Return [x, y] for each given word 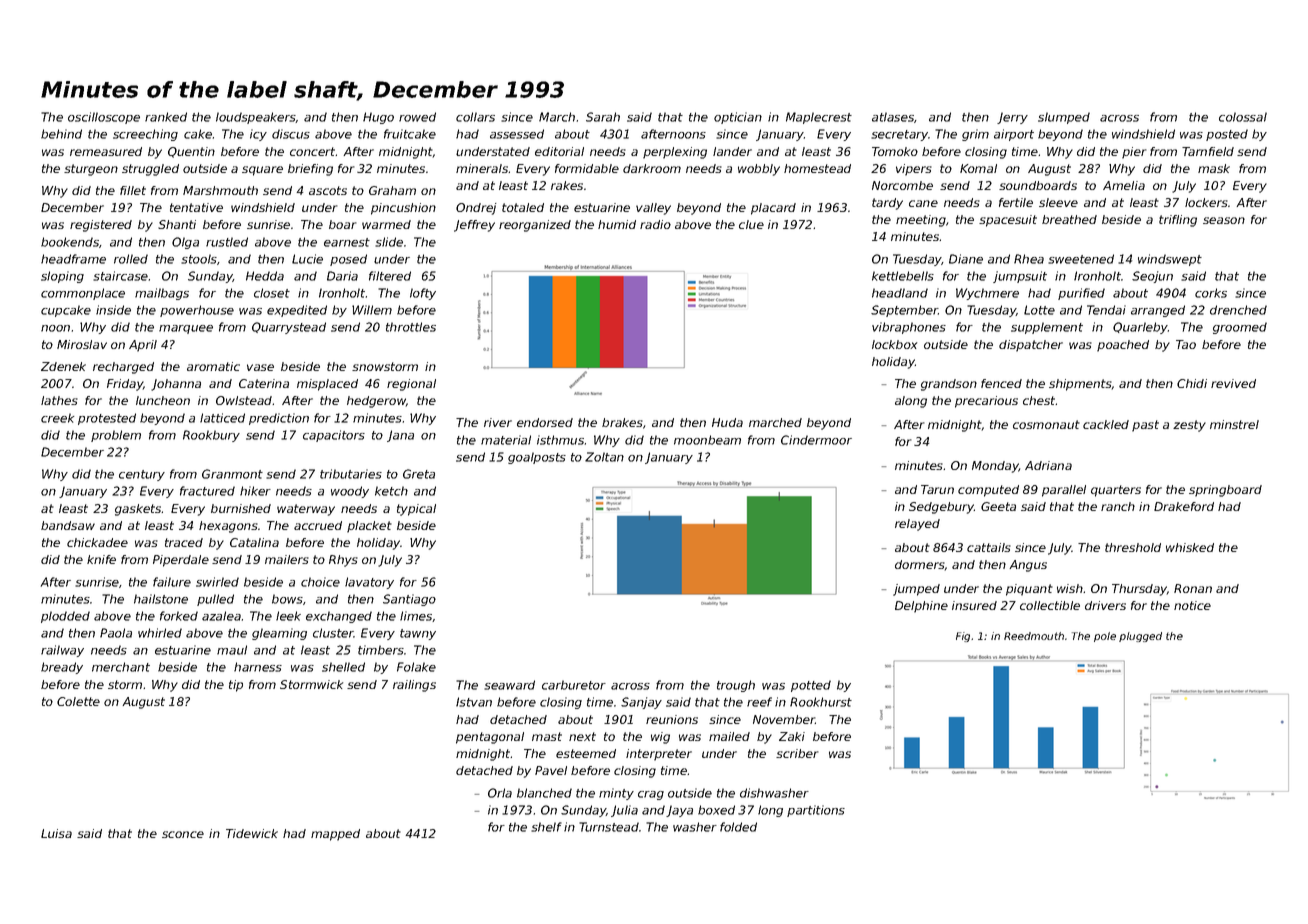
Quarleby [1140, 328]
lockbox [894, 344]
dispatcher [1031, 346]
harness [258, 667]
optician [738, 118]
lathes [59, 400]
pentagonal [490, 738]
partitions [816, 811]
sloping [62, 277]
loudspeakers [256, 118]
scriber [797, 753]
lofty [423, 294]
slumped [1064, 118]
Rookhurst [821, 702]
